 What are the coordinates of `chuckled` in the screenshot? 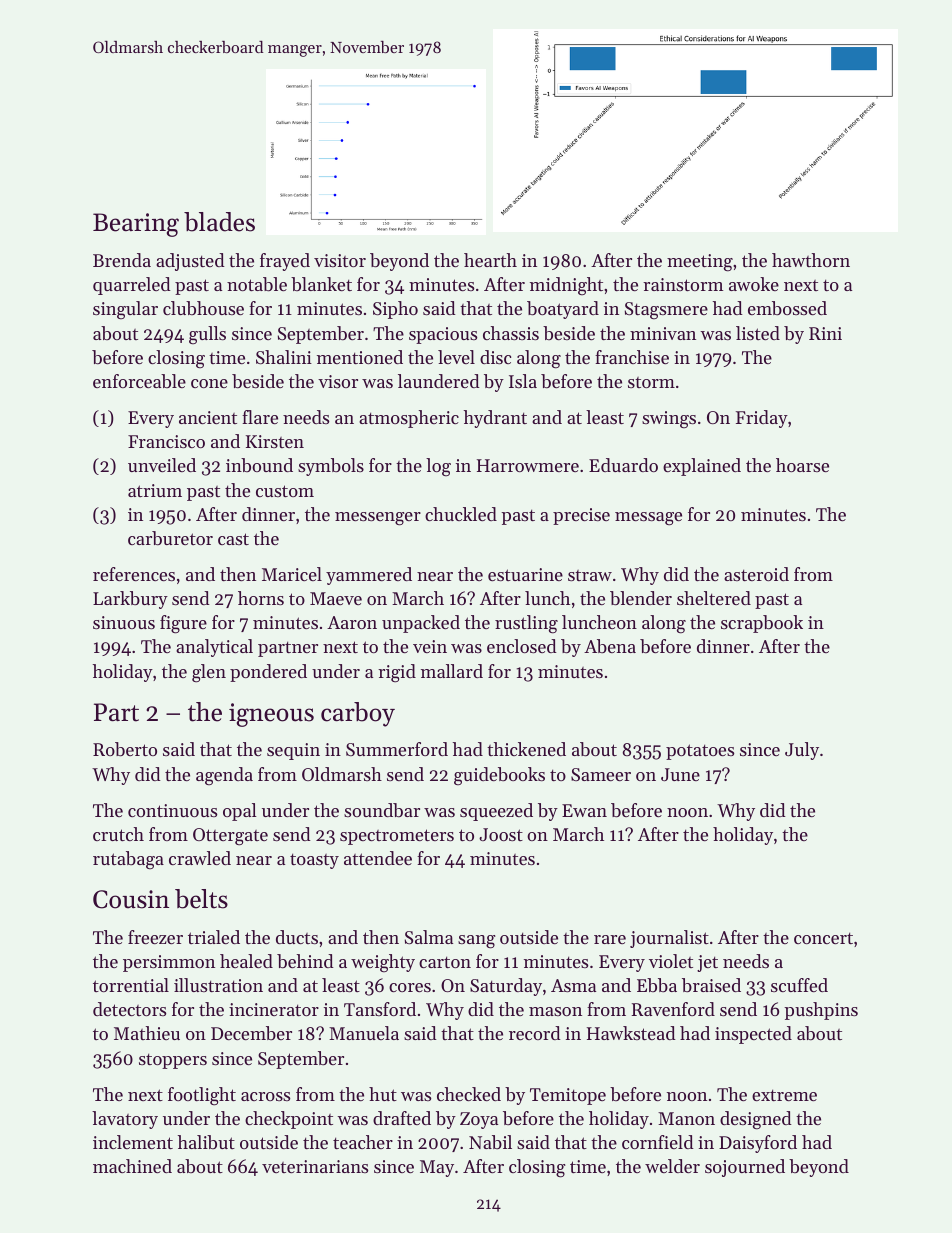 It's located at (461, 514).
